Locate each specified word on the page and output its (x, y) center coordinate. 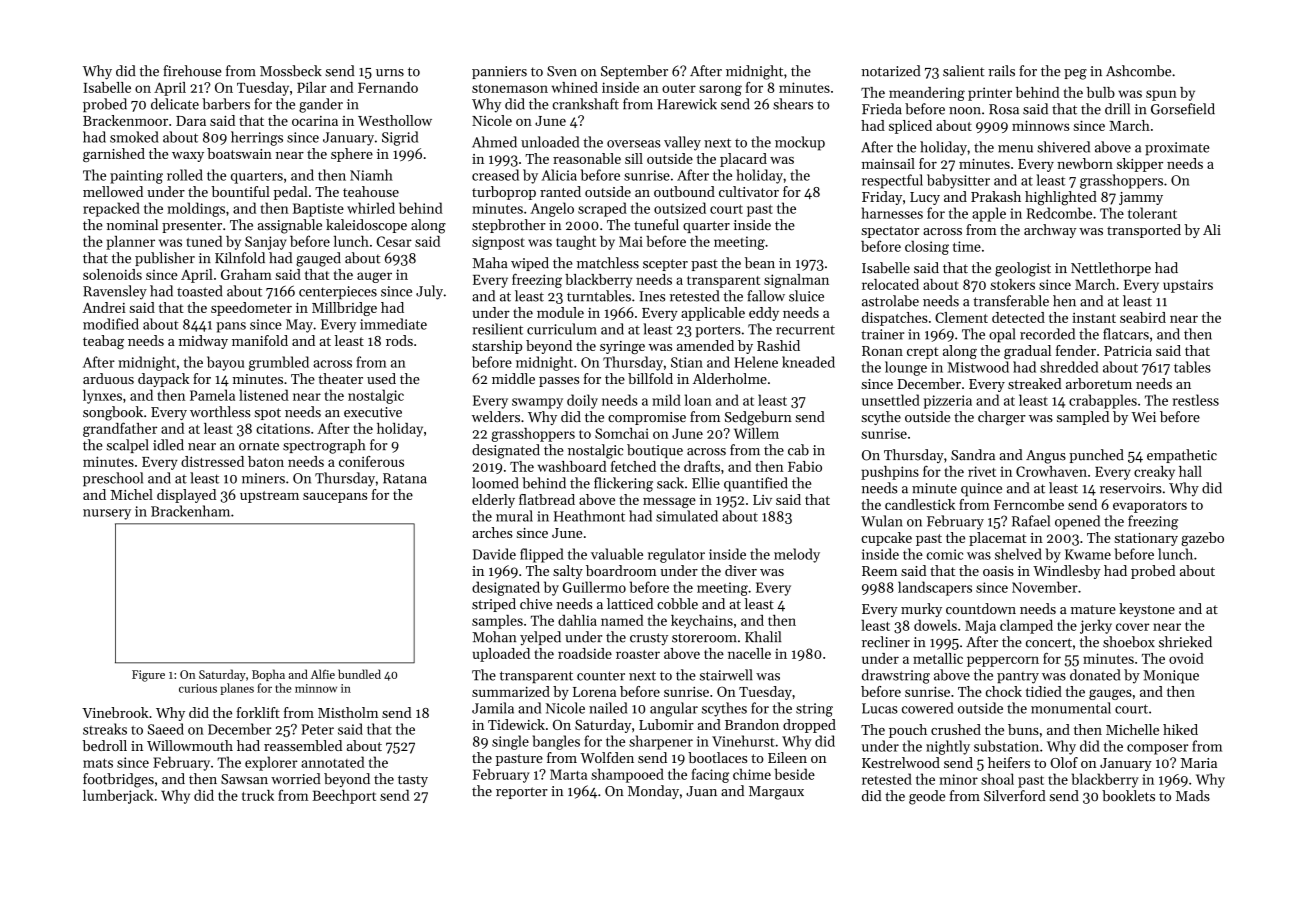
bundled (359, 674)
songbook (113, 413)
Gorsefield (1183, 109)
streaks (105, 729)
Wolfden (607, 757)
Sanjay (265, 243)
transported (1144, 231)
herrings (257, 138)
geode (927, 797)
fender (1076, 350)
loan (698, 400)
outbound (684, 191)
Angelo (552, 209)
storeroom (704, 638)
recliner (886, 642)
